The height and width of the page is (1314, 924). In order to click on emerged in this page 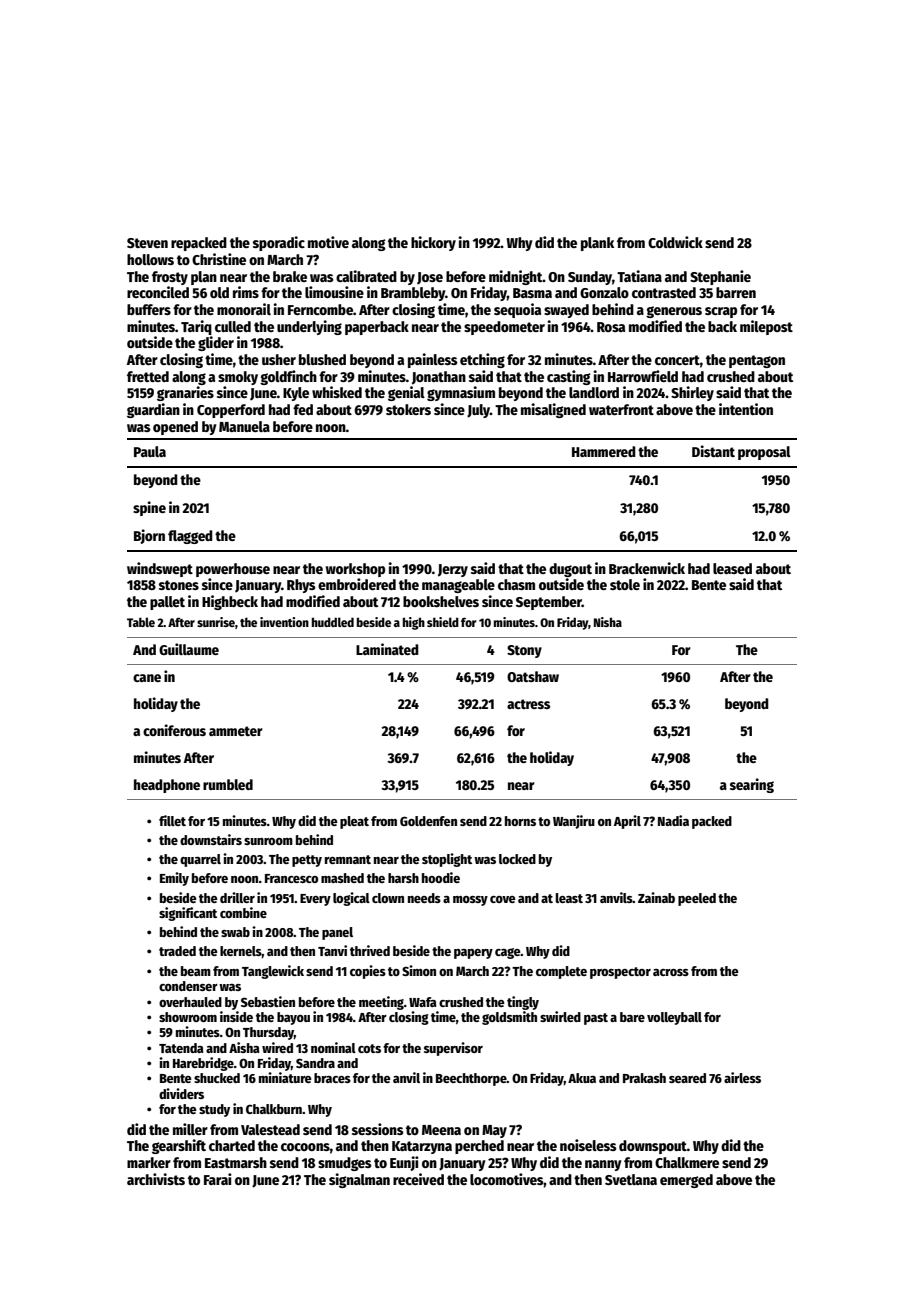, I will do `click(686, 1181)`.
